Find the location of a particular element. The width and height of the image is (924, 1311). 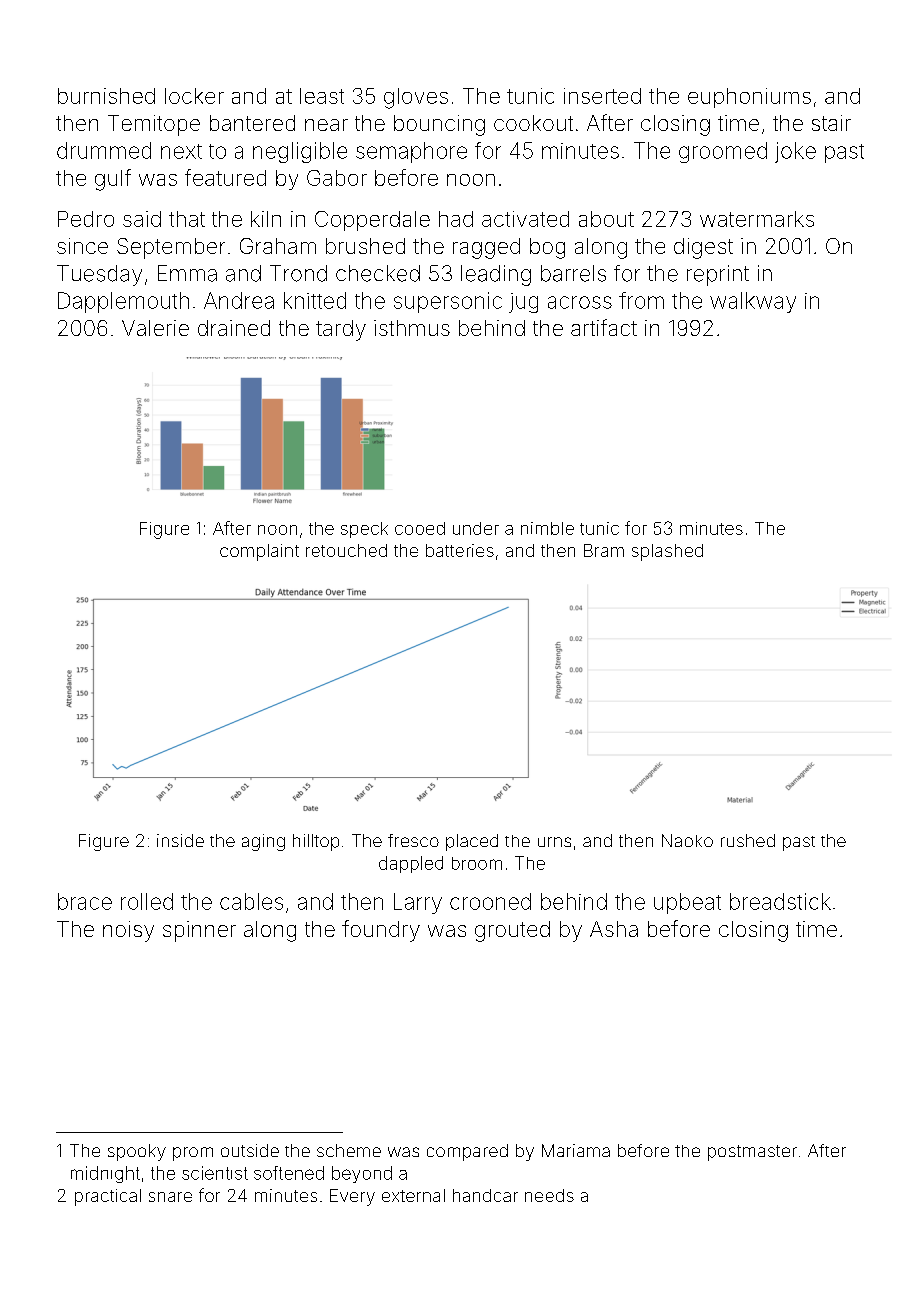

Dapplemouth is located at coordinates (123, 302).
